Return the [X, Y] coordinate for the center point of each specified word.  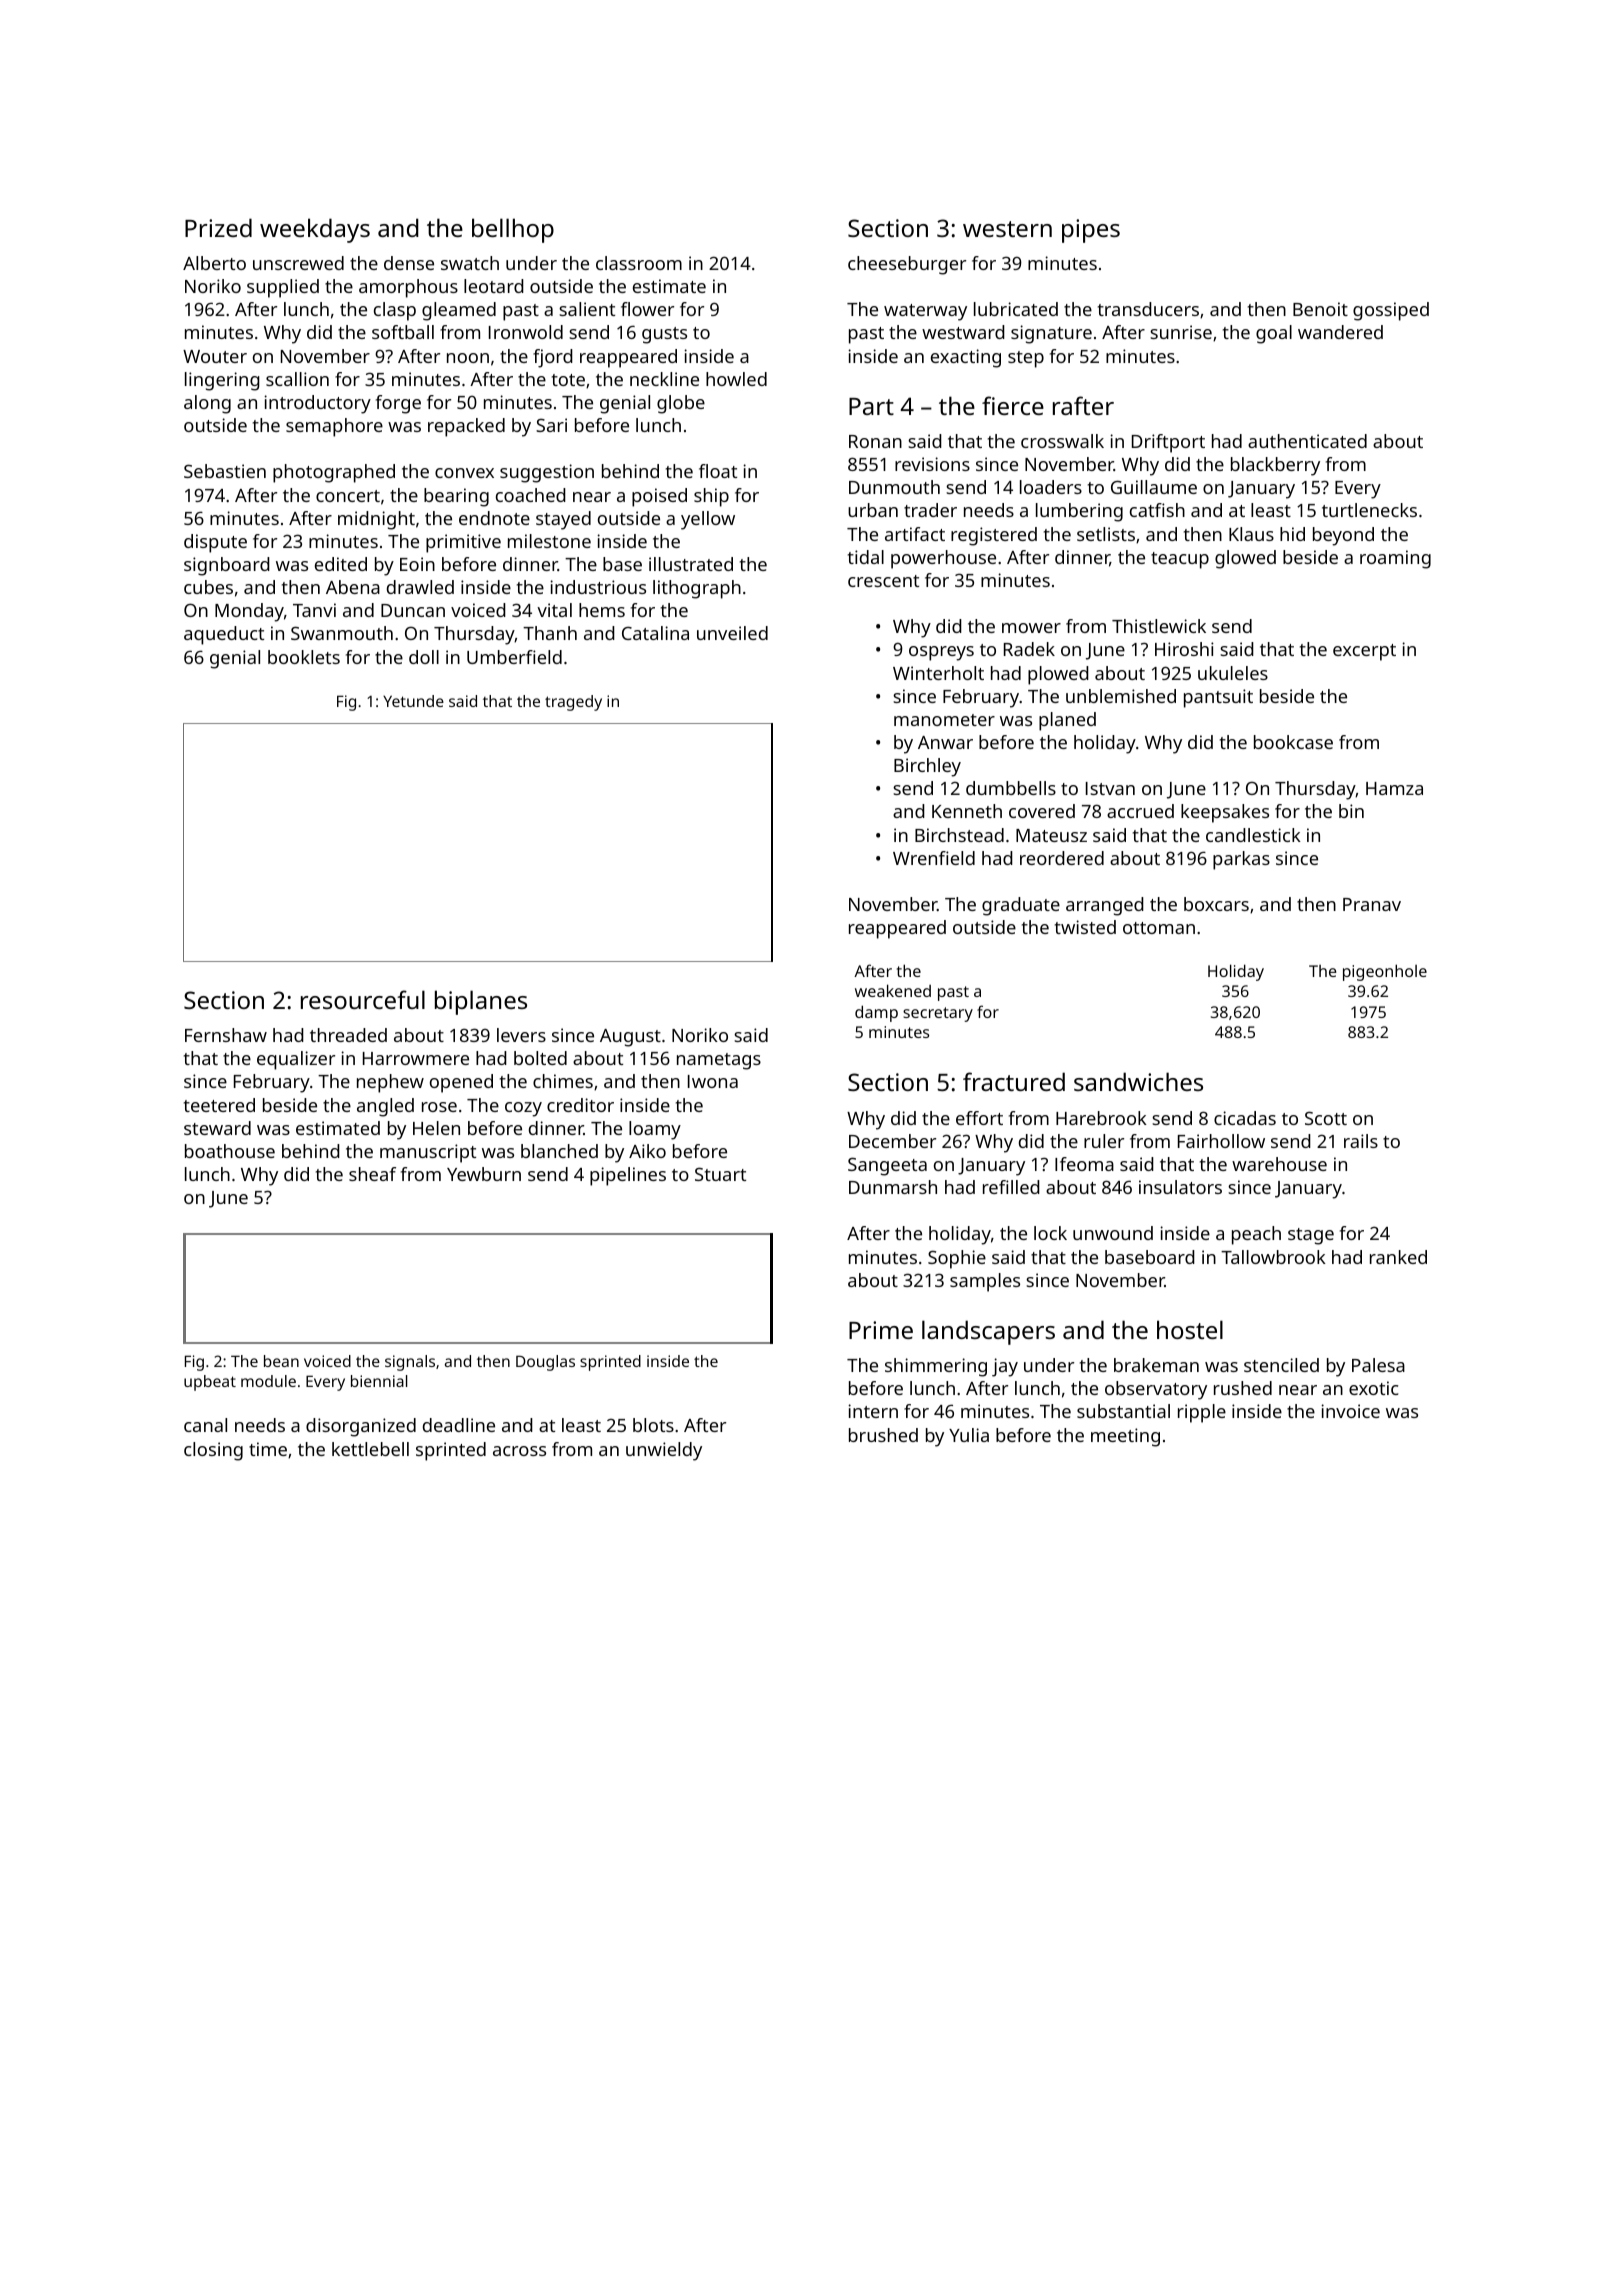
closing [213, 1451]
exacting [966, 358]
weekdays [315, 230]
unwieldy [664, 1451]
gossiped [1391, 311]
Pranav [1372, 904]
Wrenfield [934, 858]
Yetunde [413, 701]
